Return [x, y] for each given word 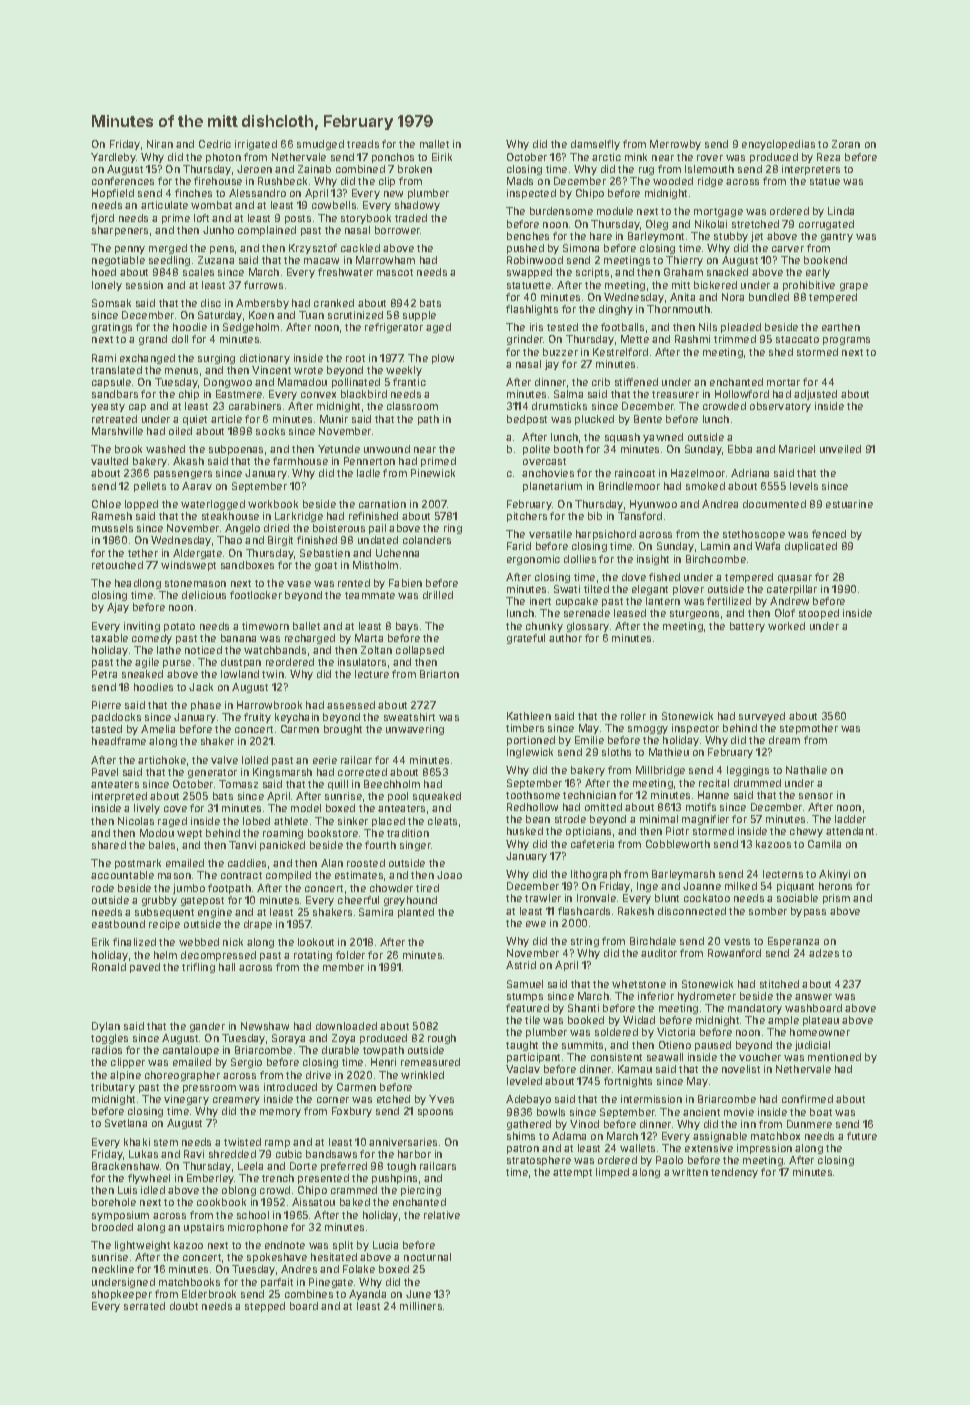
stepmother [809, 729]
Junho [218, 230]
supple [419, 316]
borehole [114, 1202]
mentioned [834, 1057]
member [343, 967]
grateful [526, 639]
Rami [104, 358]
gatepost [202, 901]
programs [846, 341]
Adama [569, 1136]
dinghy [616, 310]
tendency [734, 1173]
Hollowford [742, 394]
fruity [257, 718]
